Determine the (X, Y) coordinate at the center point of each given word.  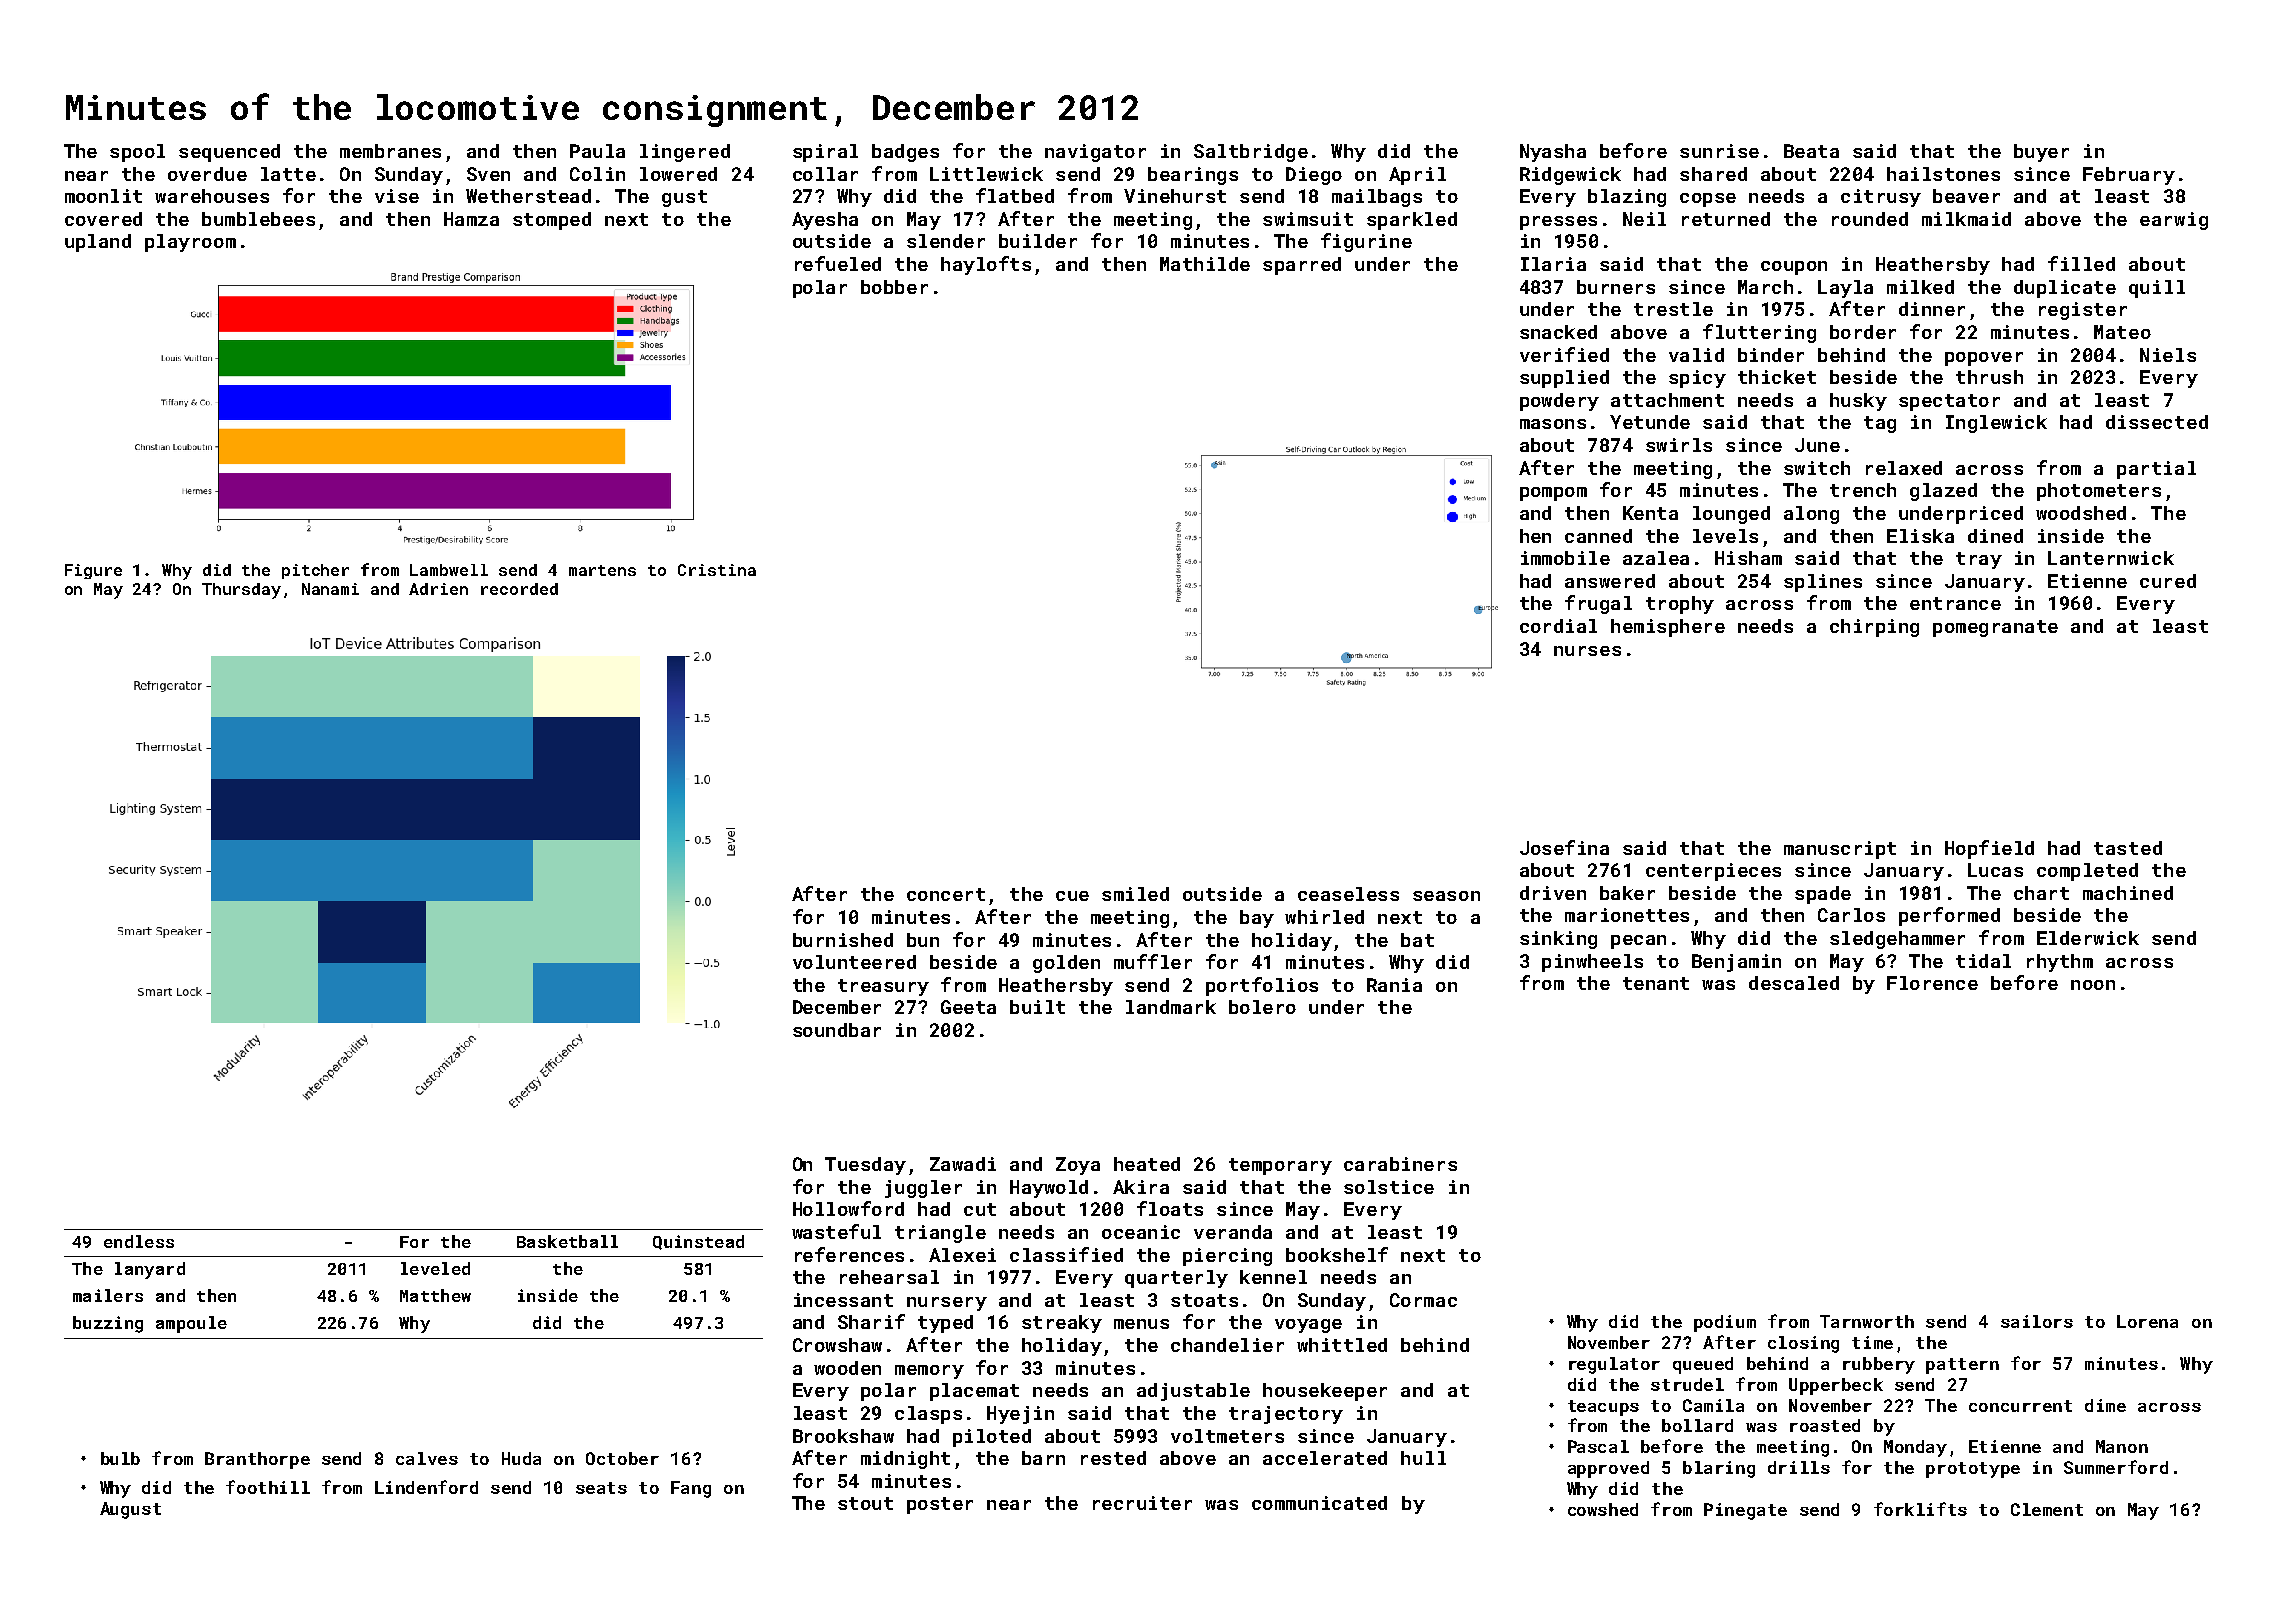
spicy (1697, 379)
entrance (1955, 603)
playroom (190, 243)
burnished (843, 940)
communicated (1319, 1503)
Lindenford (426, 1487)
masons (1553, 424)
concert (946, 894)
